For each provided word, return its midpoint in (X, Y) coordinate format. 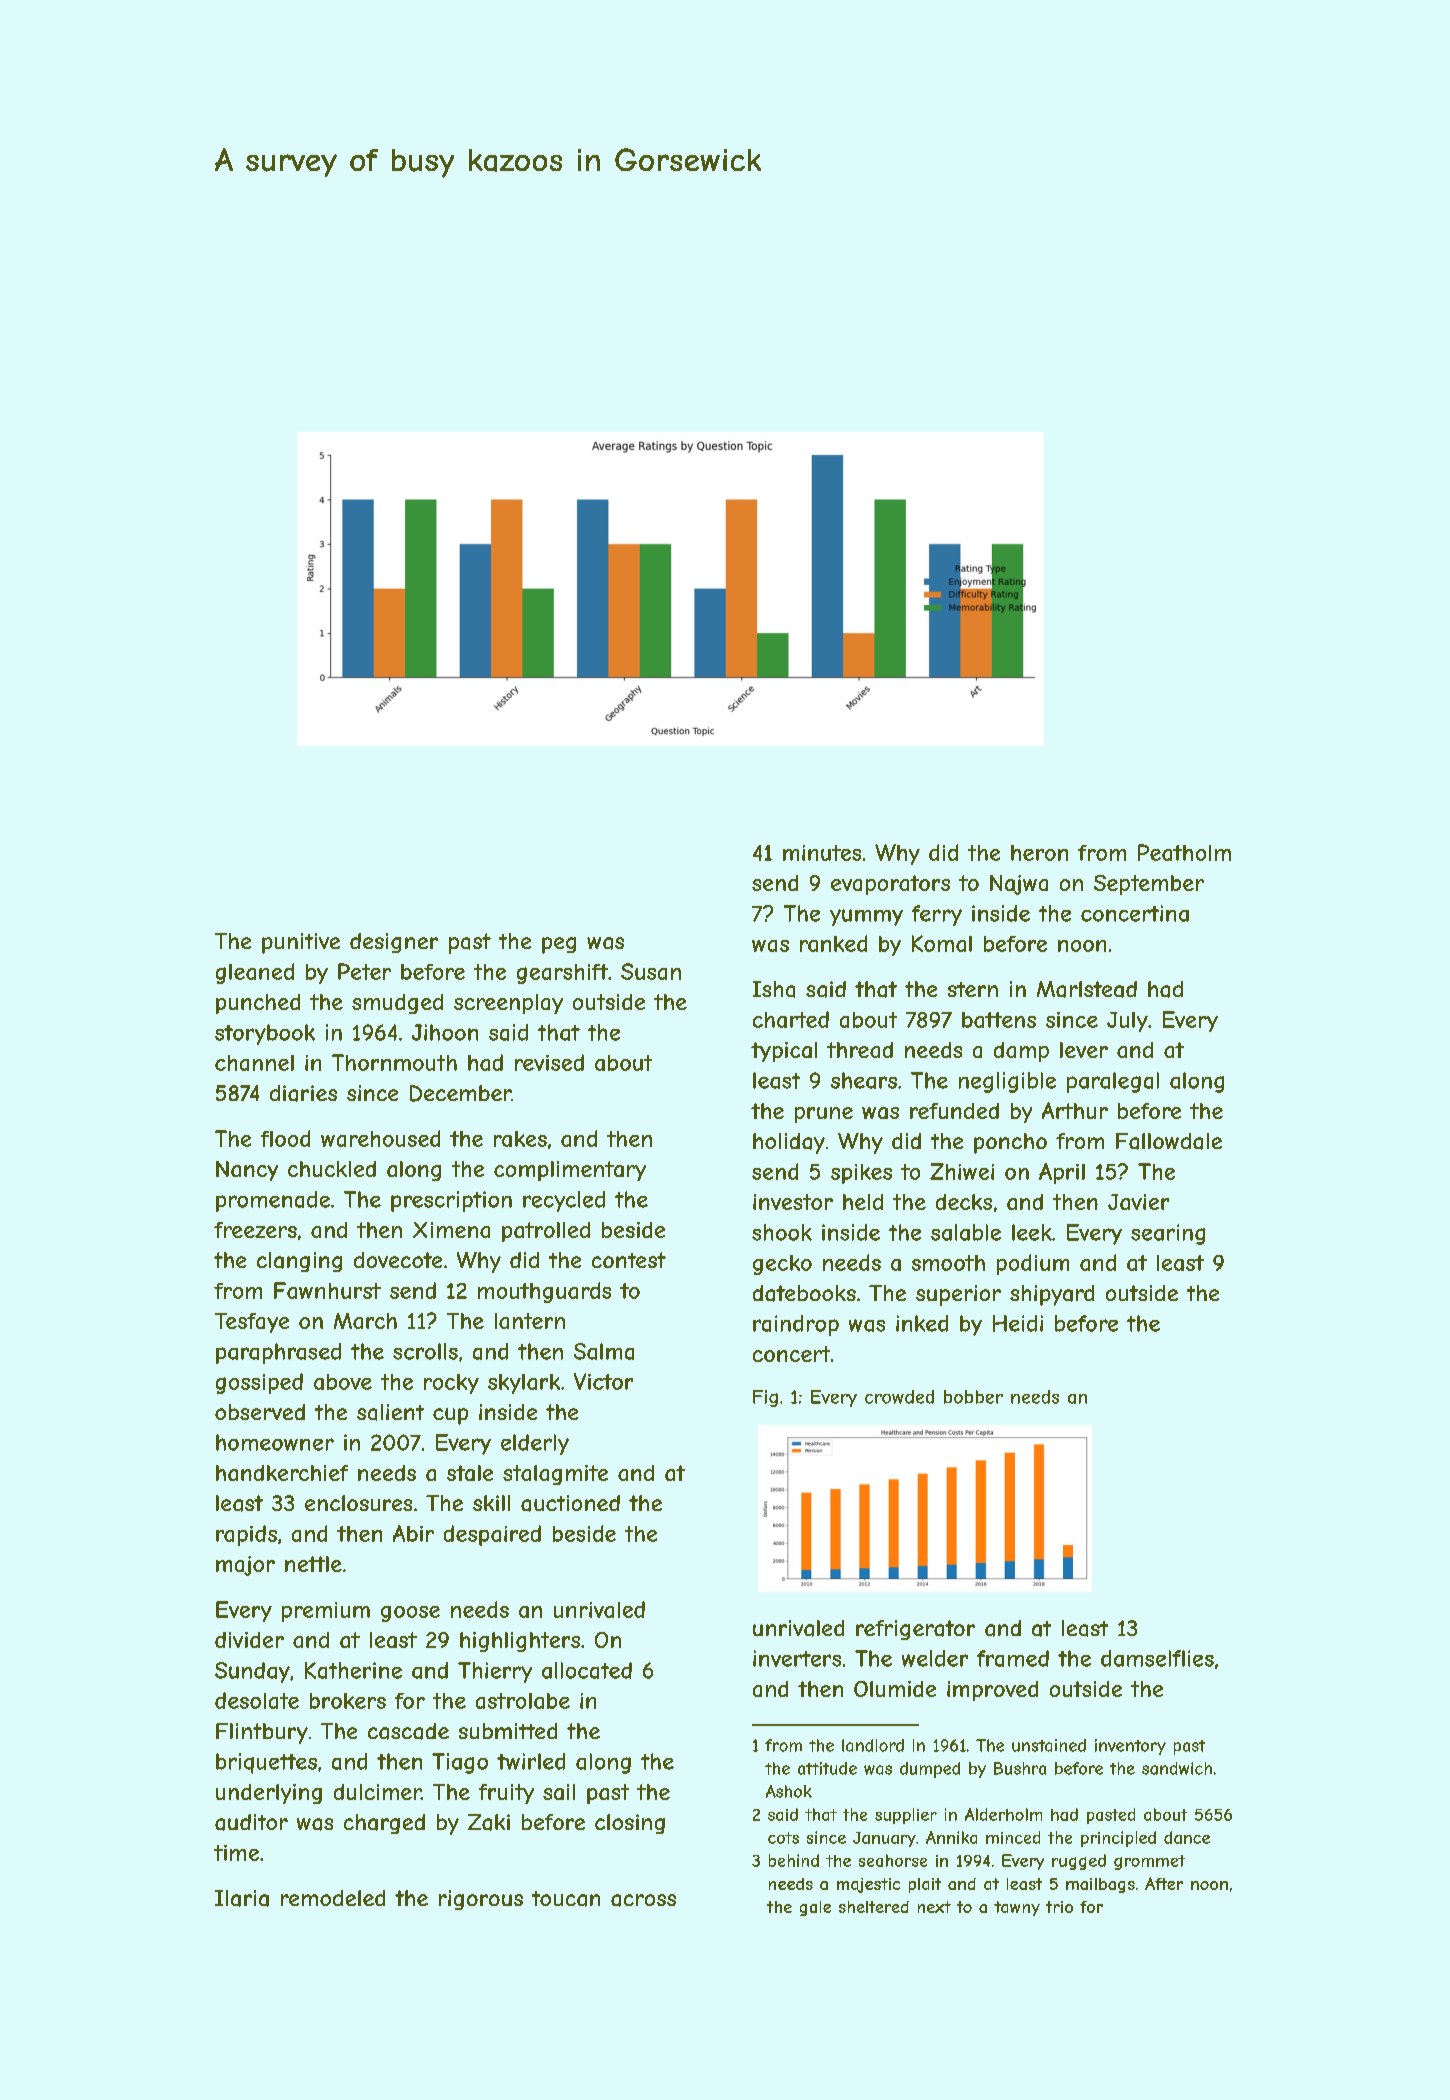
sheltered (874, 1907)
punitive (301, 943)
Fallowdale (1169, 1141)
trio (1059, 1907)
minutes (822, 853)
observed (260, 1412)
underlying (269, 1794)
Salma (604, 1351)
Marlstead (1087, 989)
